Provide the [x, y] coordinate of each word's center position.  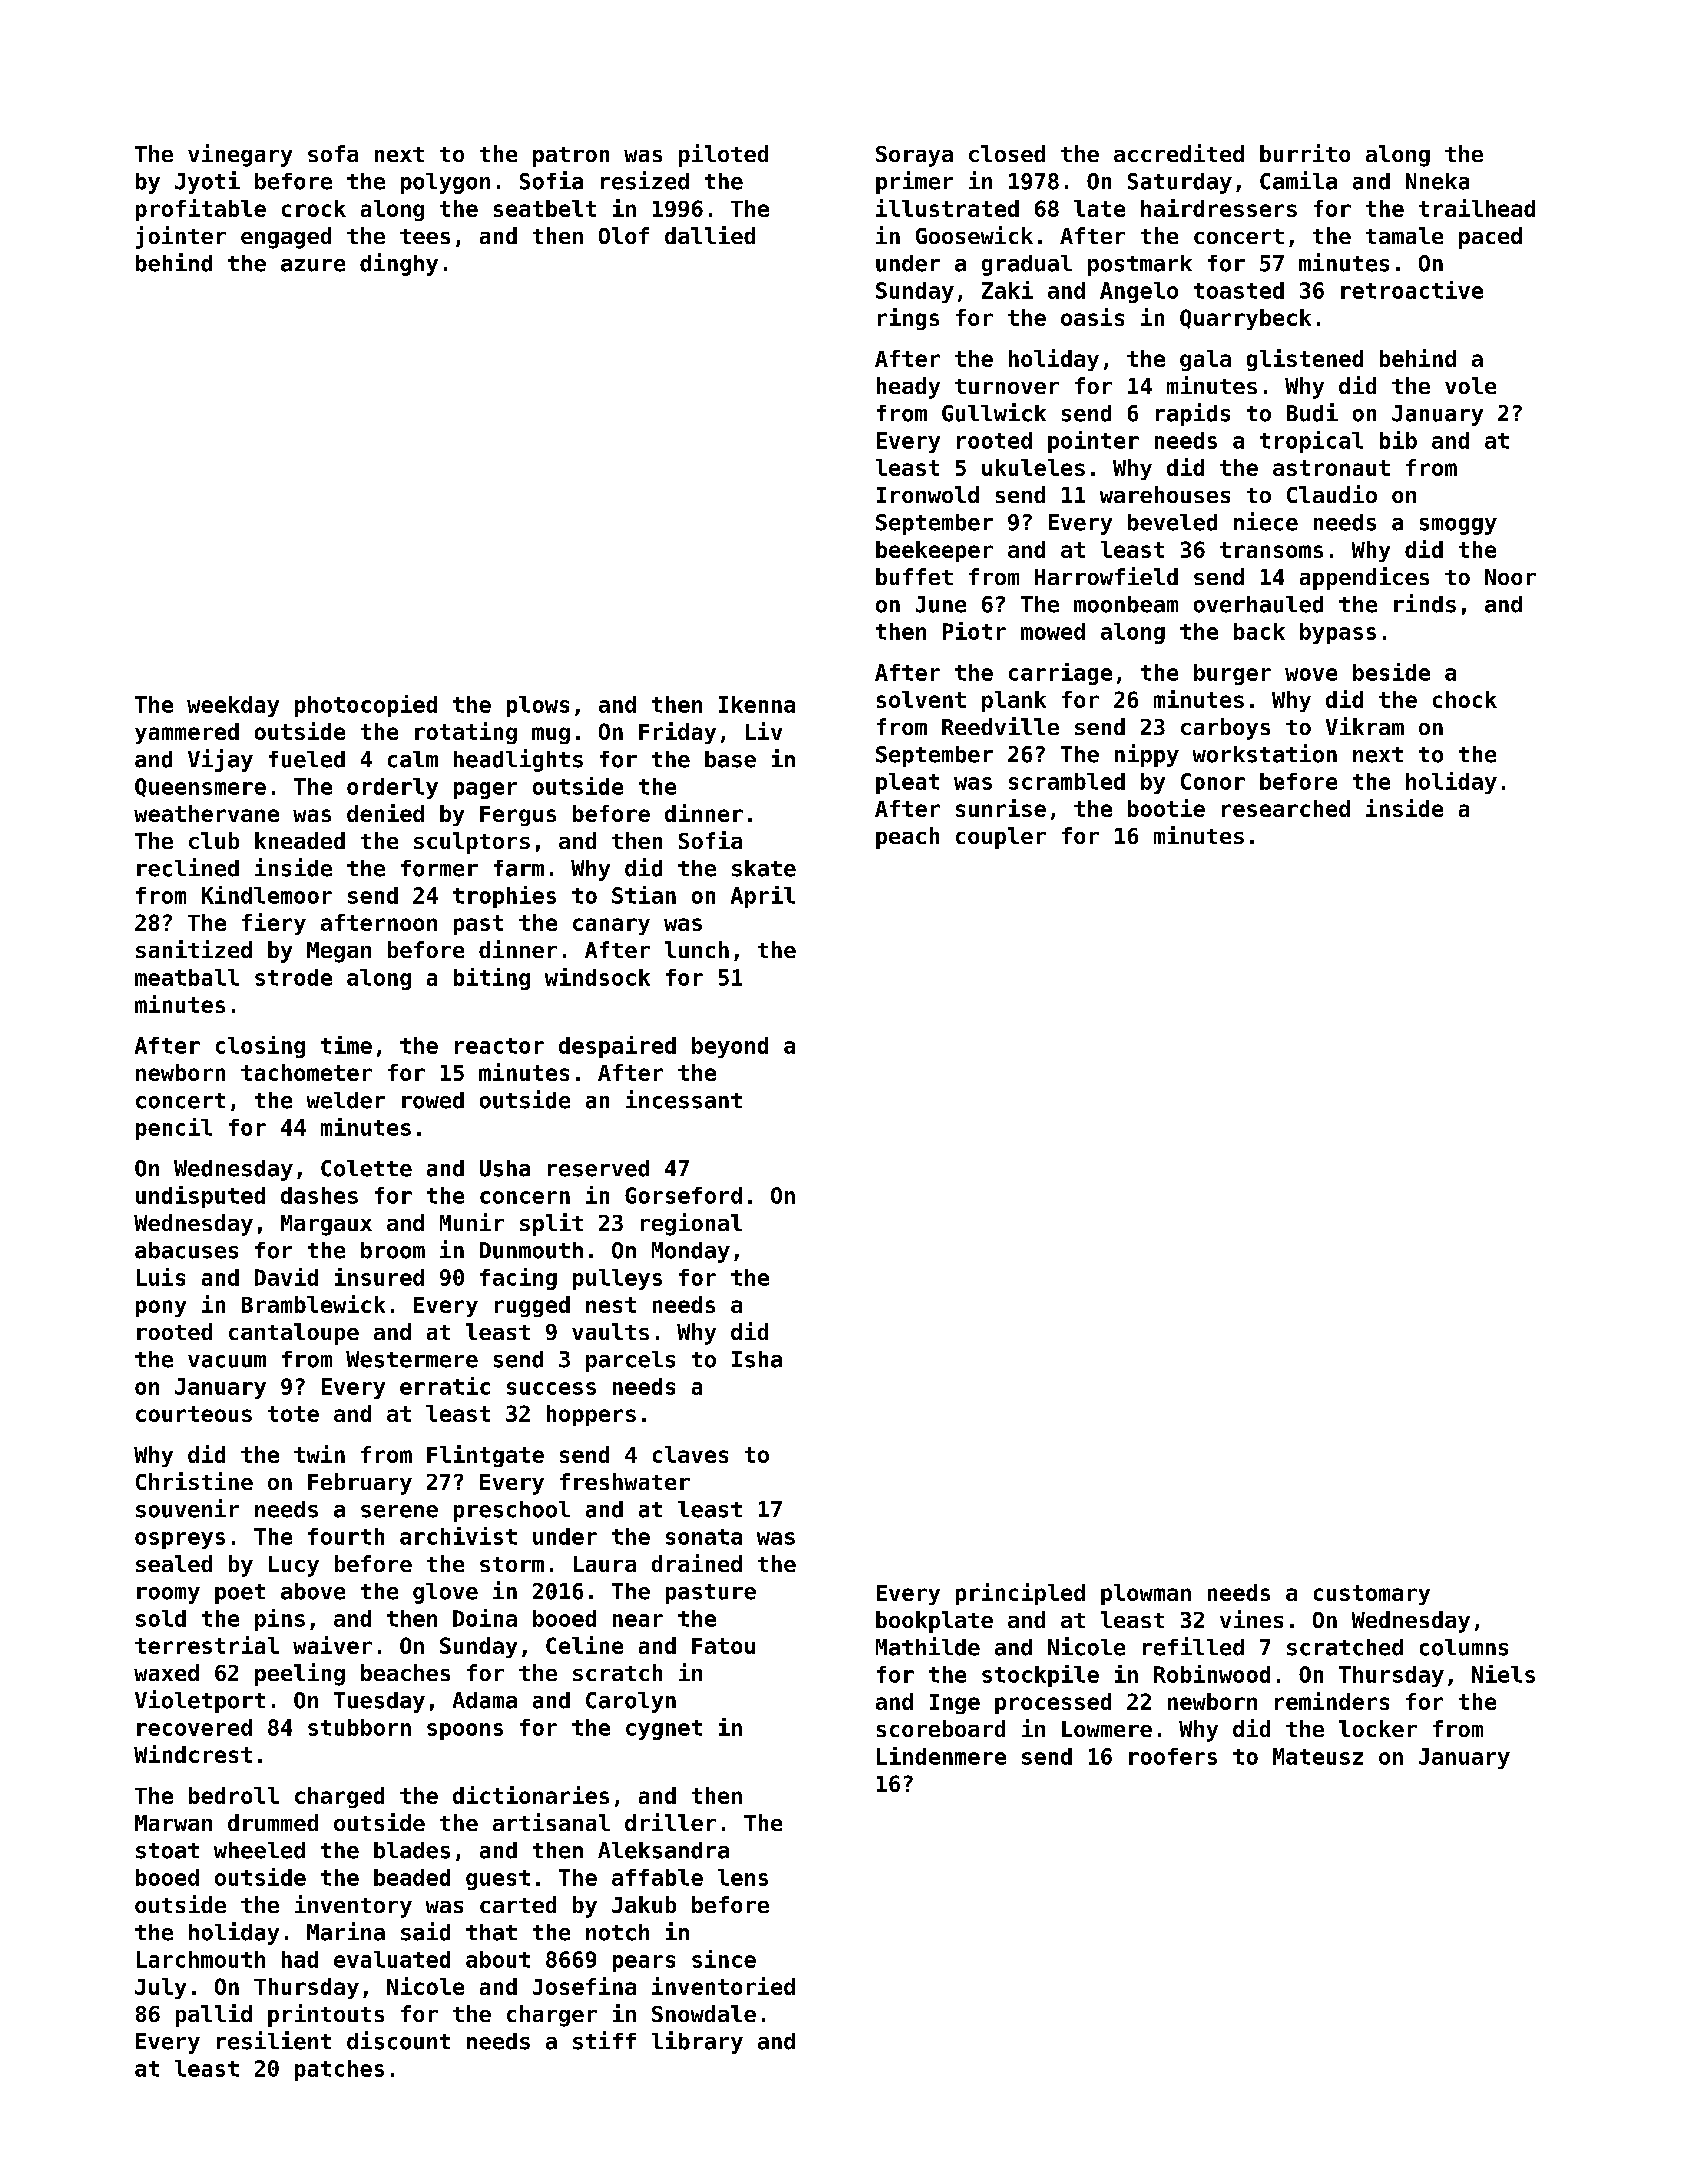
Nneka [1437, 181]
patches [339, 2070]
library [697, 2042]
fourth [346, 1536]
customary [1372, 1595]
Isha [757, 1359]
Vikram [1365, 726]
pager [485, 790]
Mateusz [1318, 1756]
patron [571, 157]
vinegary [240, 155]
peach [907, 838]
